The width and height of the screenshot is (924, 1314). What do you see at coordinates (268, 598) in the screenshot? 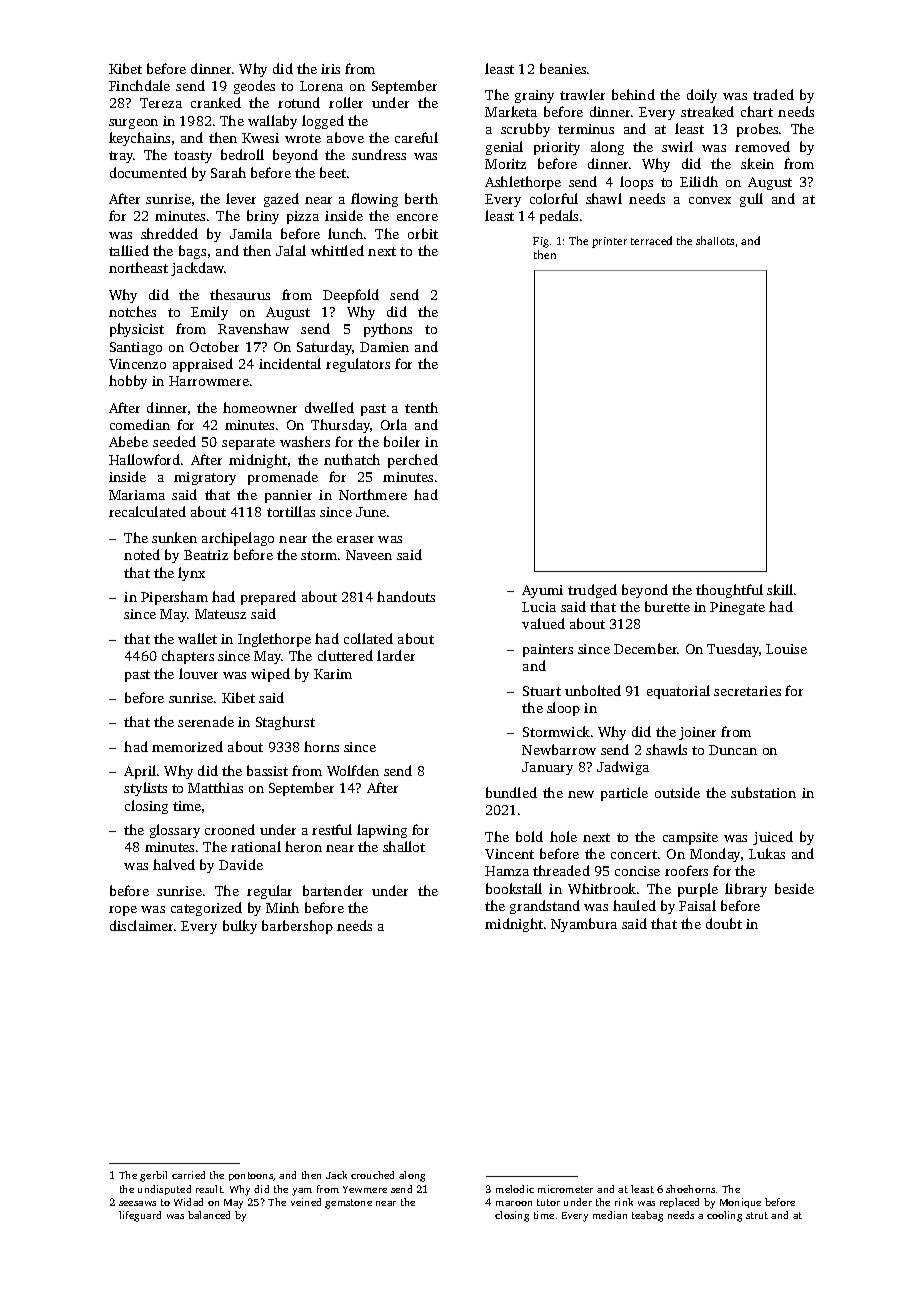
I see `prepared` at bounding box center [268, 598].
